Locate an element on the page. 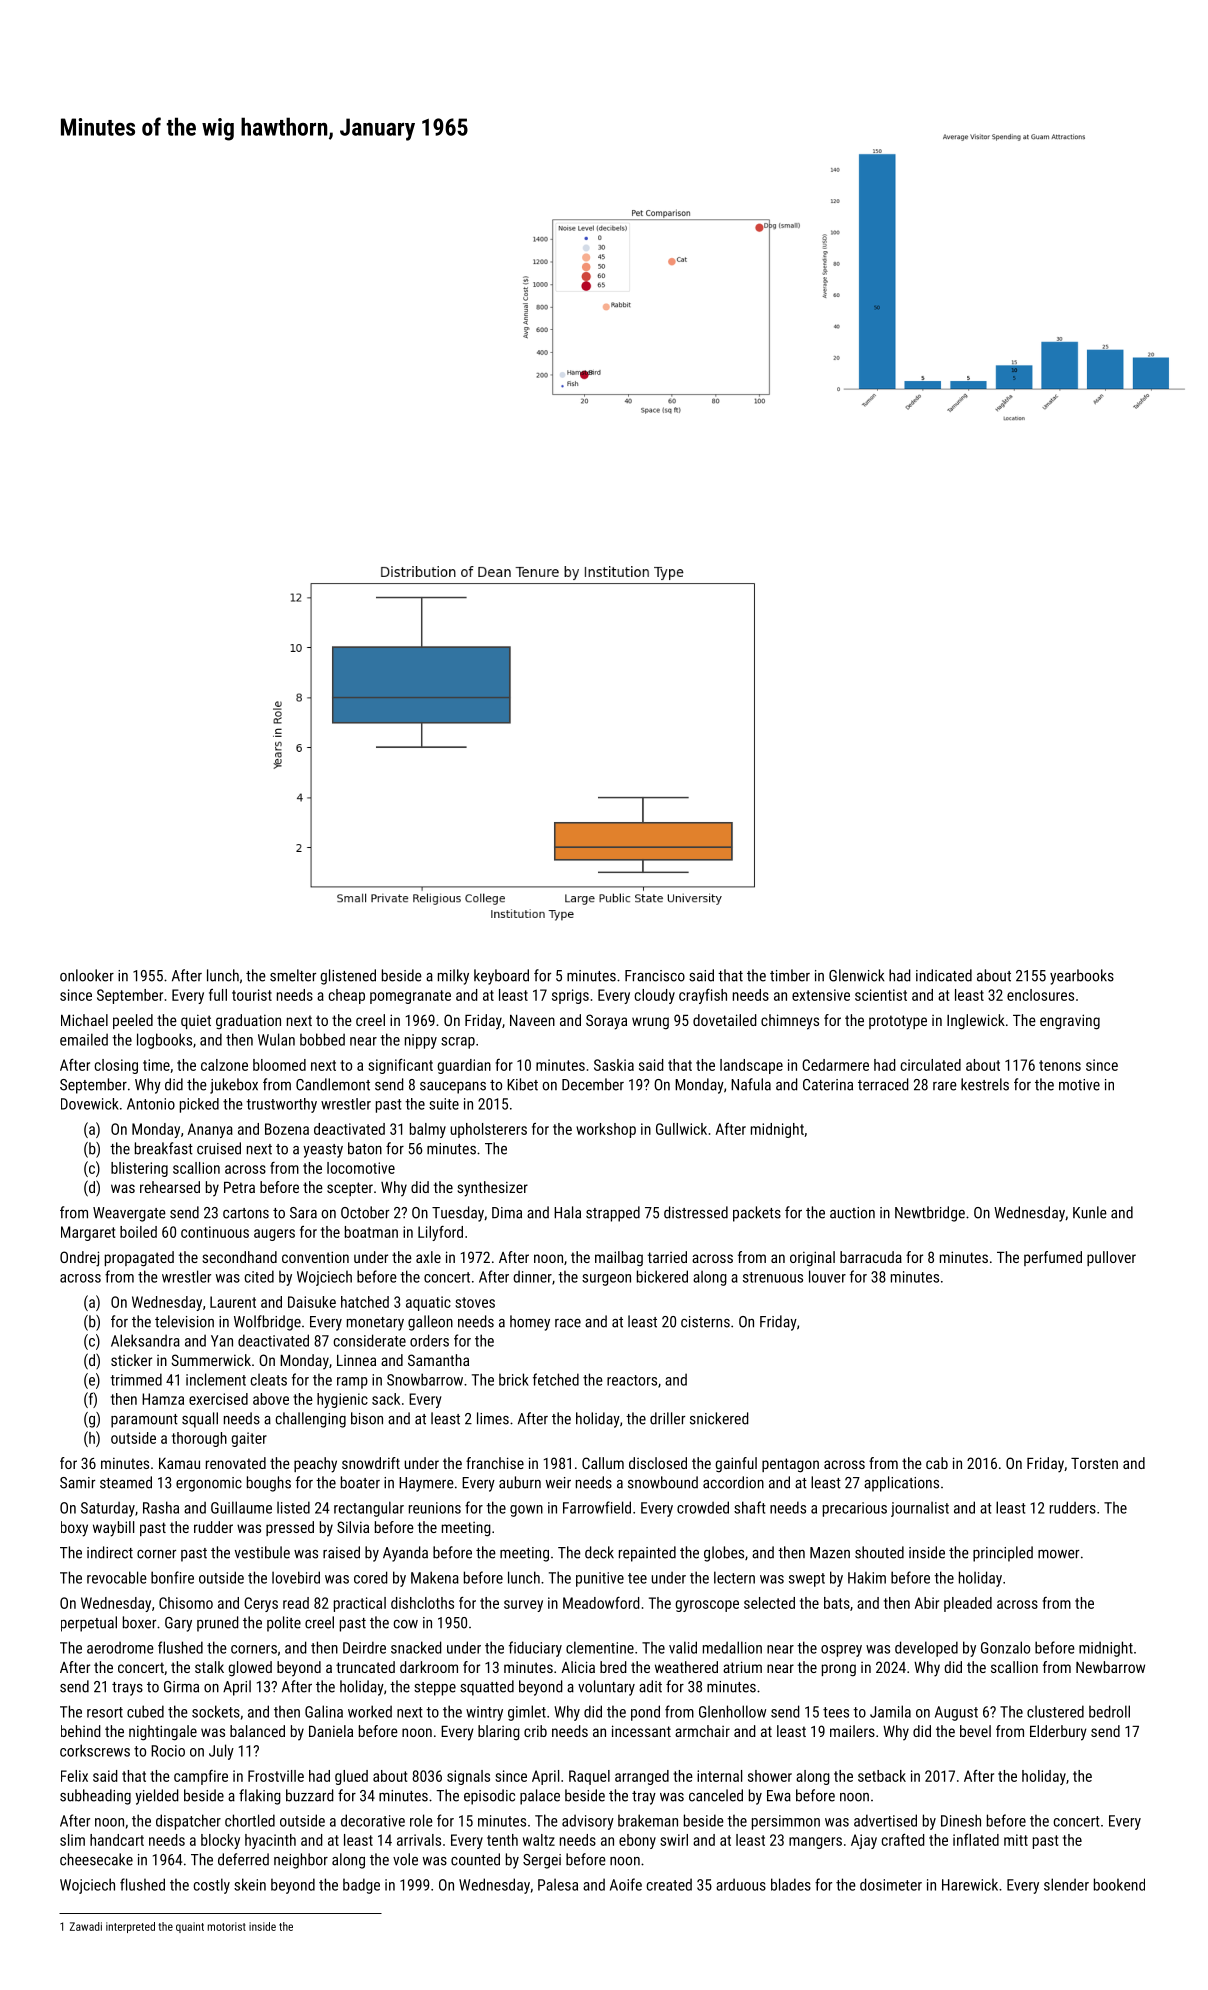 The width and height of the image is (1208, 1990). brick is located at coordinates (514, 1379).
